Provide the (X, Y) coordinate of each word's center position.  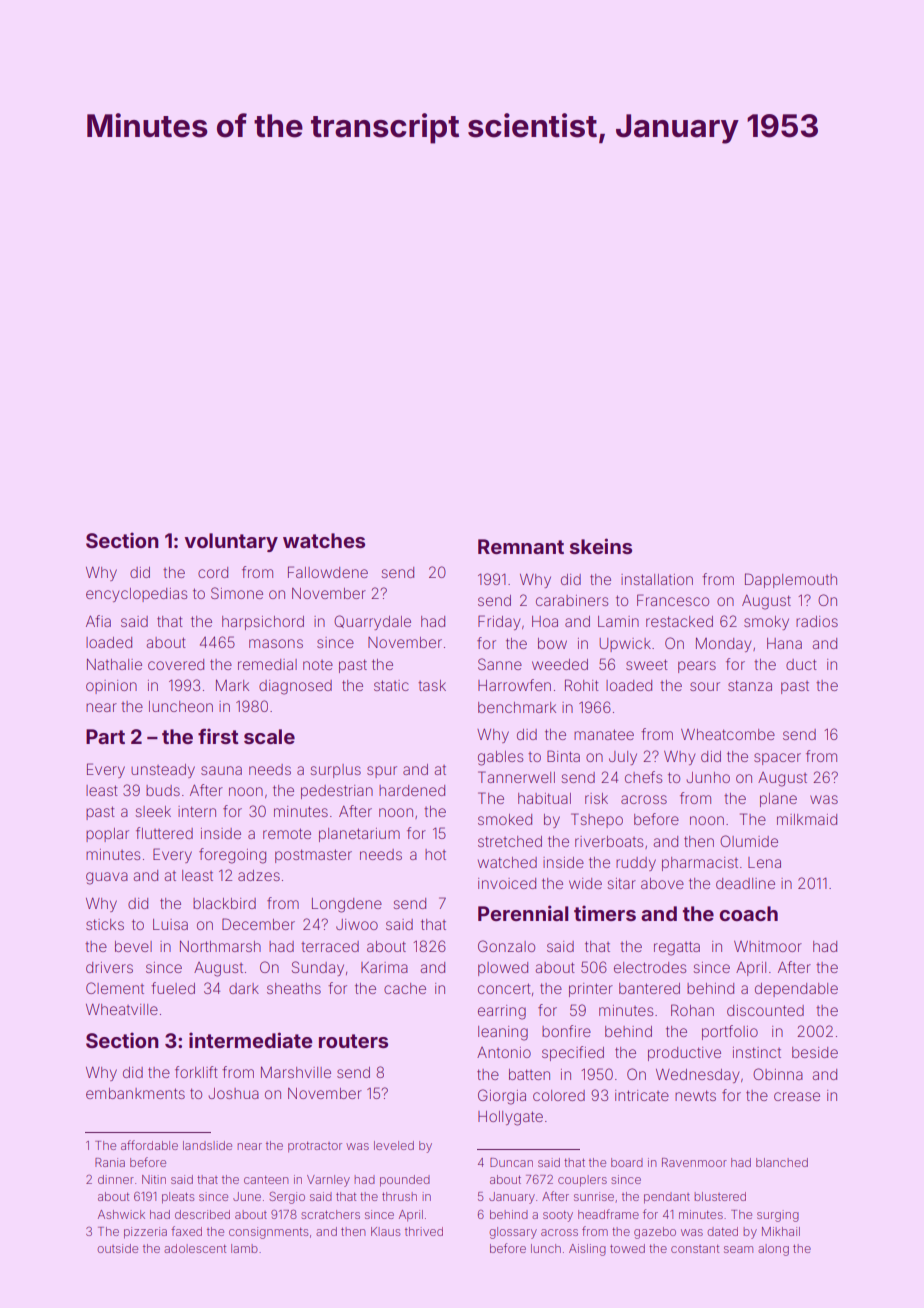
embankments (135, 1093)
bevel (133, 946)
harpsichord (263, 623)
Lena (764, 862)
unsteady (163, 771)
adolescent (195, 1248)
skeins (601, 546)
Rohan (692, 1010)
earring (502, 1012)
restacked (679, 621)
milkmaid (807, 819)
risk (596, 798)
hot (435, 854)
